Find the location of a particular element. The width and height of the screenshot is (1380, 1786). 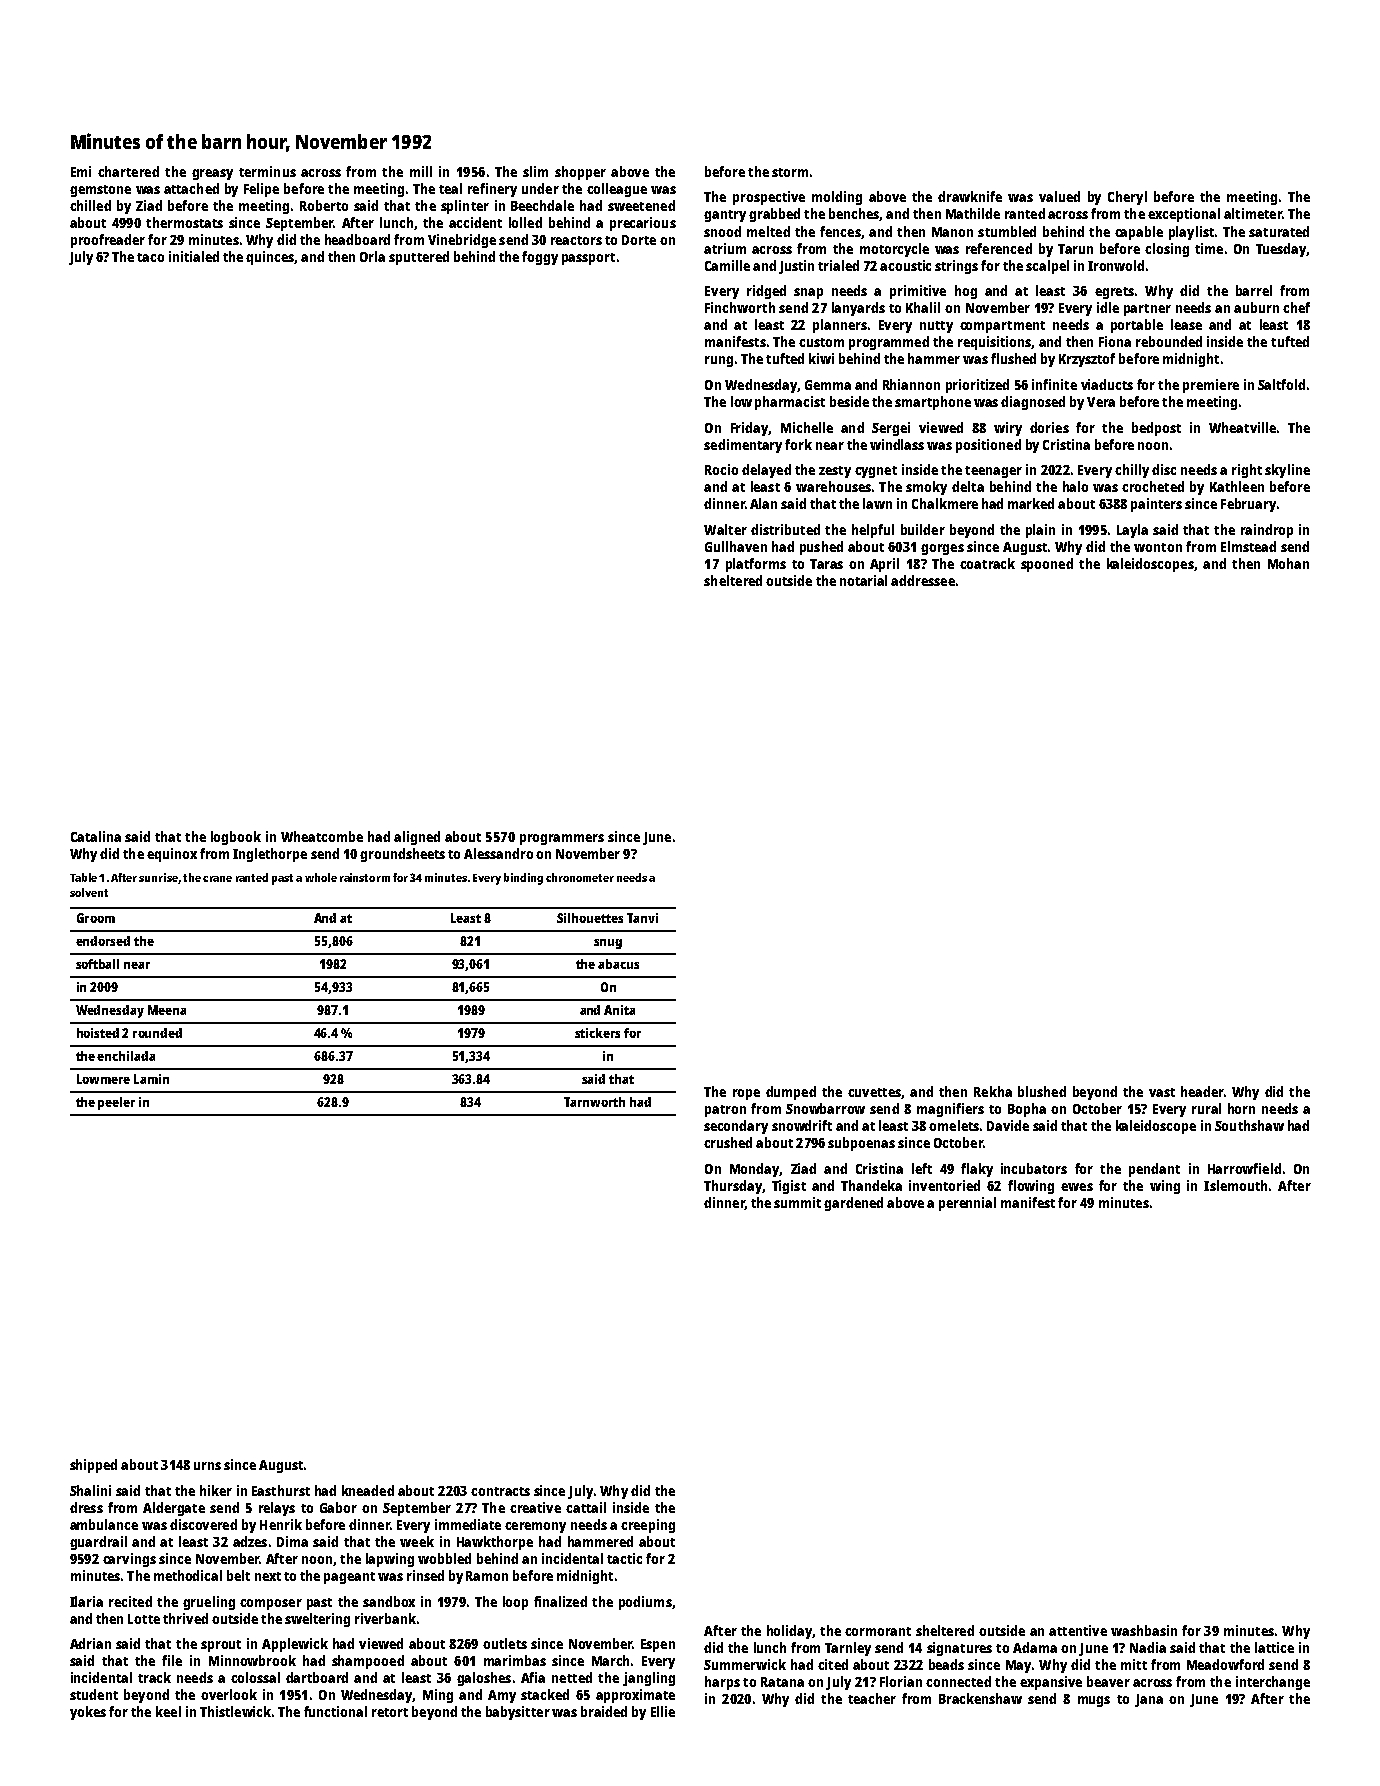

platforms is located at coordinates (756, 565).
